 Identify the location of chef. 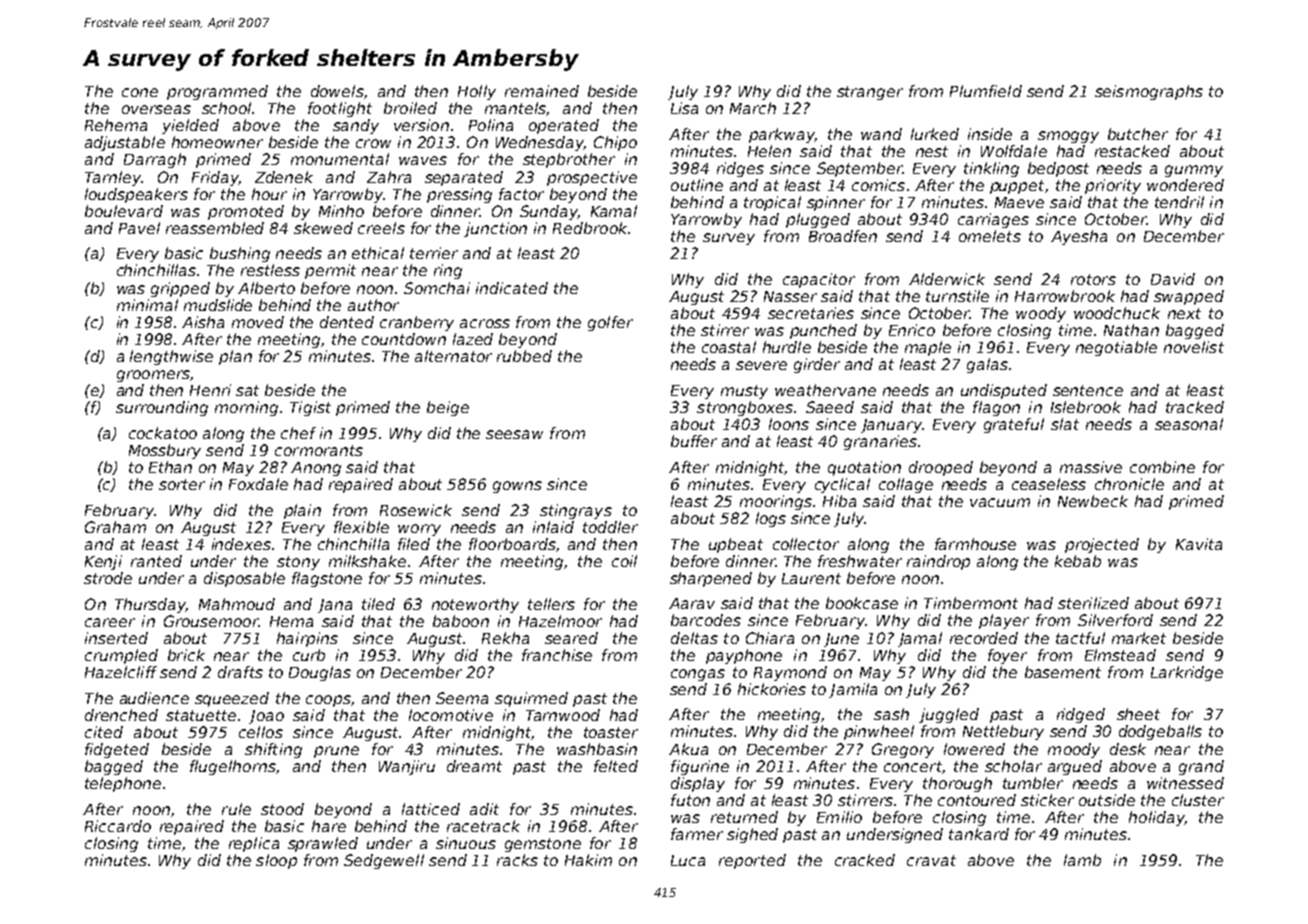
(298, 433).
